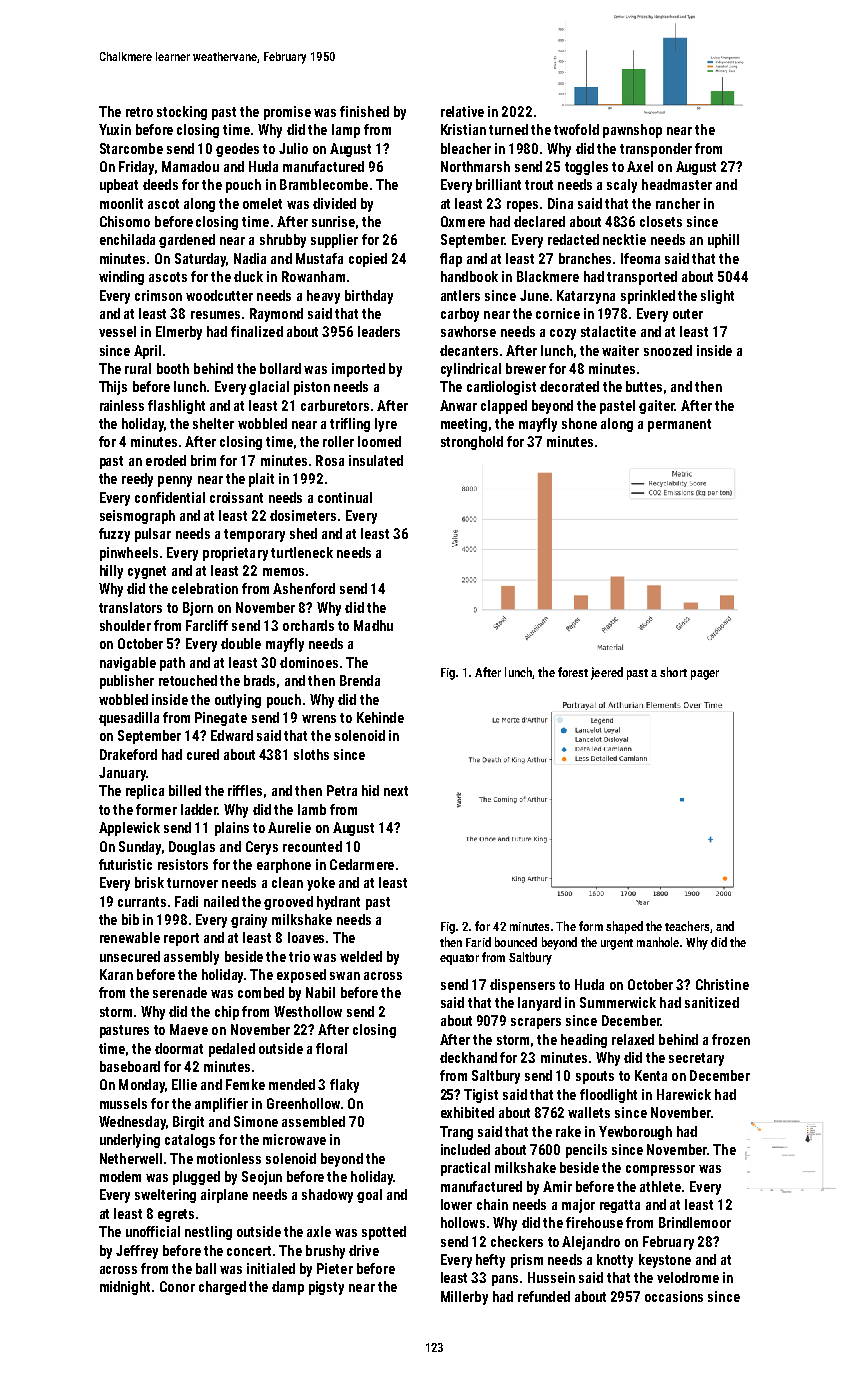 This page has height=1400, width=849. I want to click on retro, so click(139, 112).
